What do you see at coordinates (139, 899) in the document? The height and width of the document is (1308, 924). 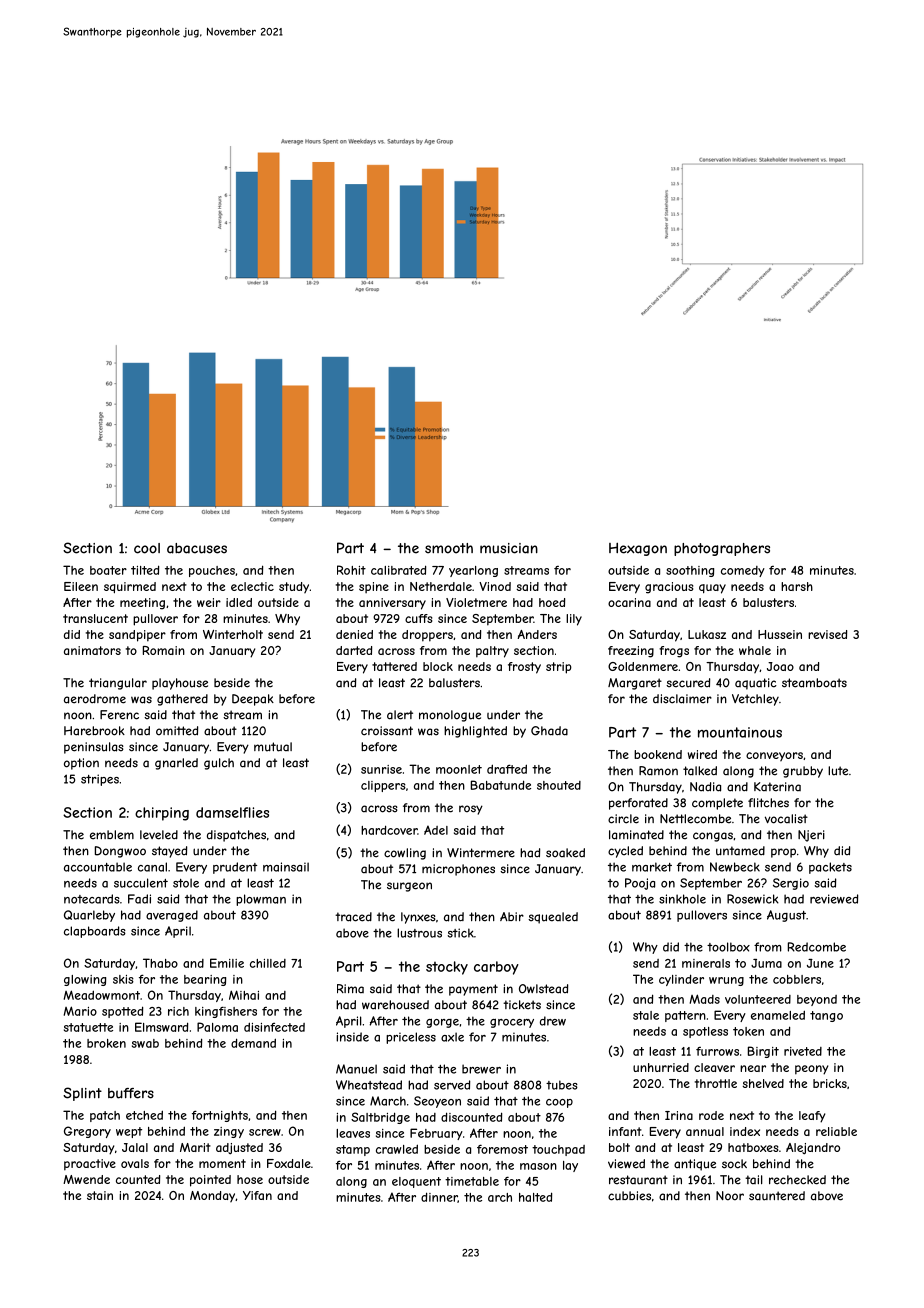 I see `Fadi` at bounding box center [139, 899].
